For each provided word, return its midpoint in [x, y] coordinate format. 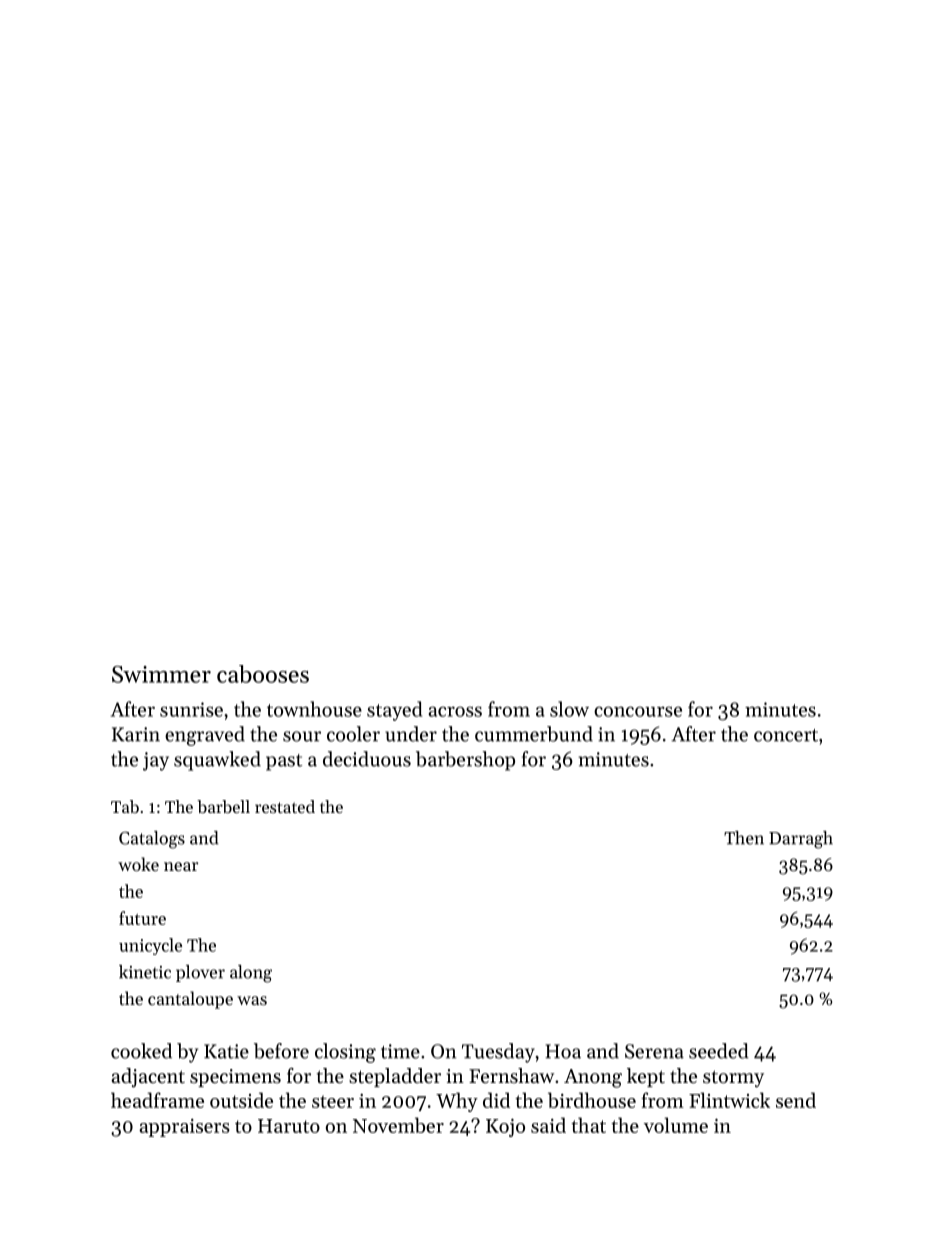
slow [569, 709]
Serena [654, 1051]
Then [744, 838]
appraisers [184, 1128]
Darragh [801, 840]
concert [786, 735]
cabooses [263, 674]
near [181, 866]
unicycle [150, 946]
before [281, 1051]
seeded [719, 1051]
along [251, 974]
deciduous [367, 759]
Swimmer [161, 674]
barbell [223, 806]
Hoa [563, 1051]
